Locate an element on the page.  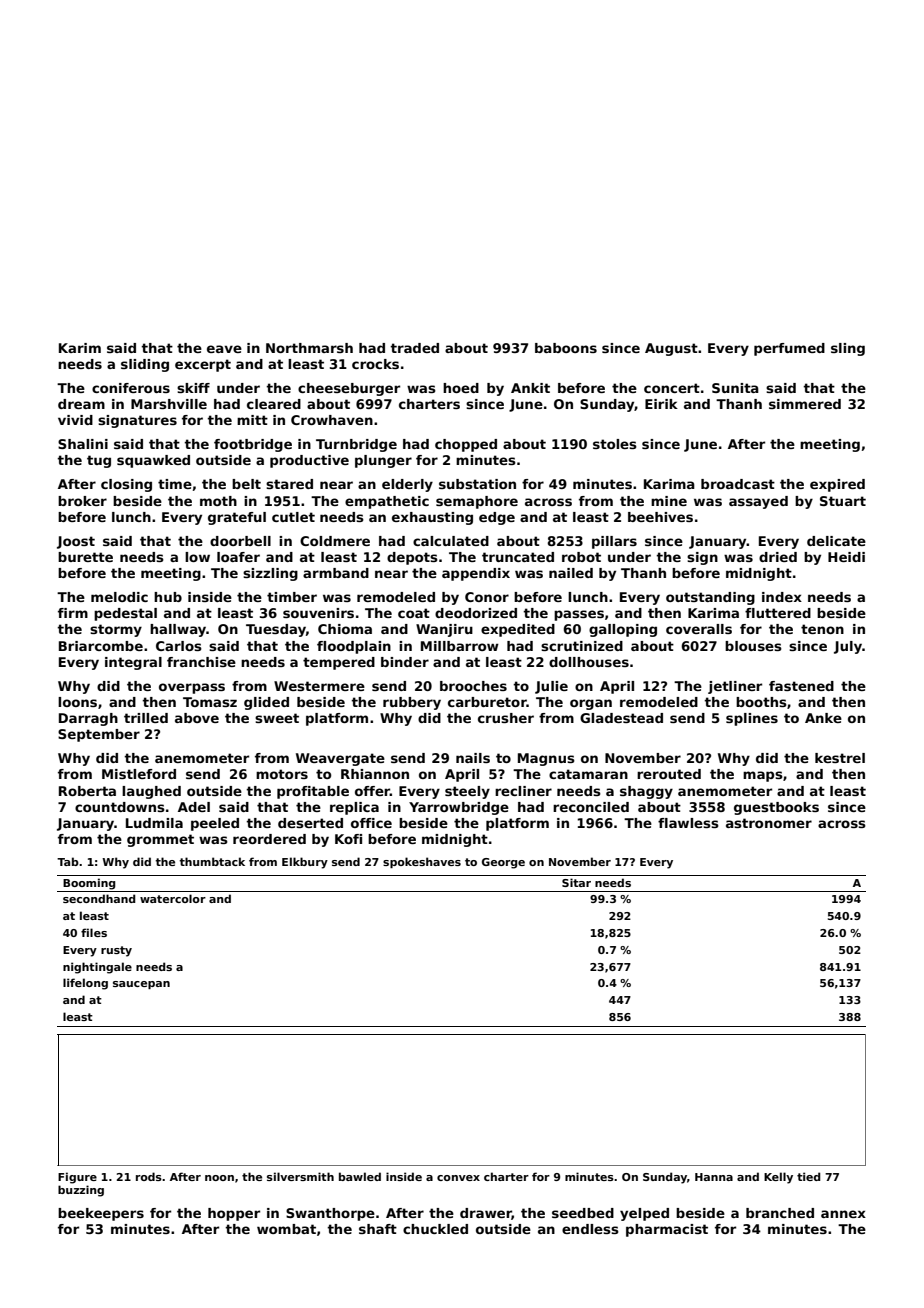
robot is located at coordinates (581, 557).
